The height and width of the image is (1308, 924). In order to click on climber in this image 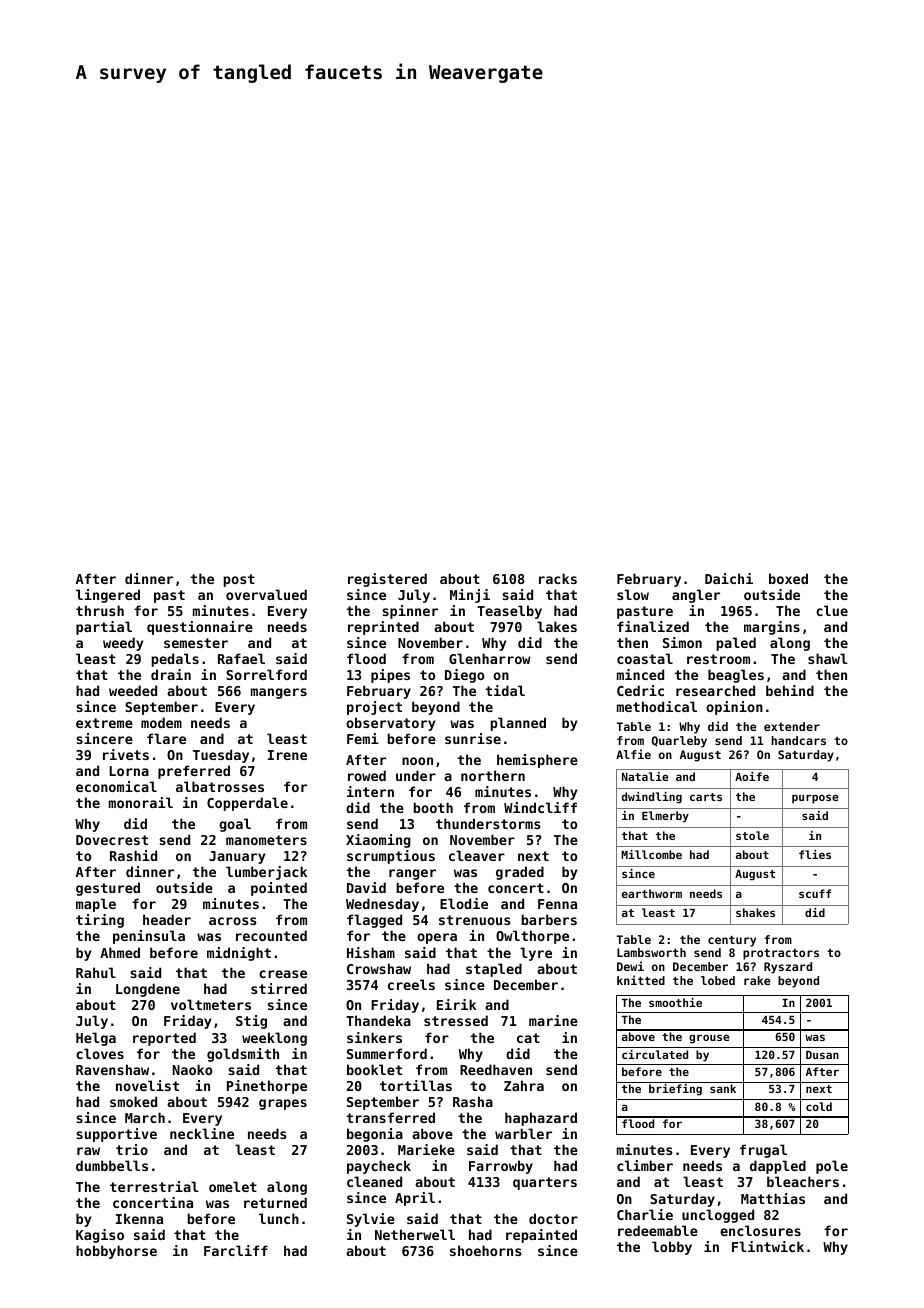, I will do `click(645, 1165)`.
